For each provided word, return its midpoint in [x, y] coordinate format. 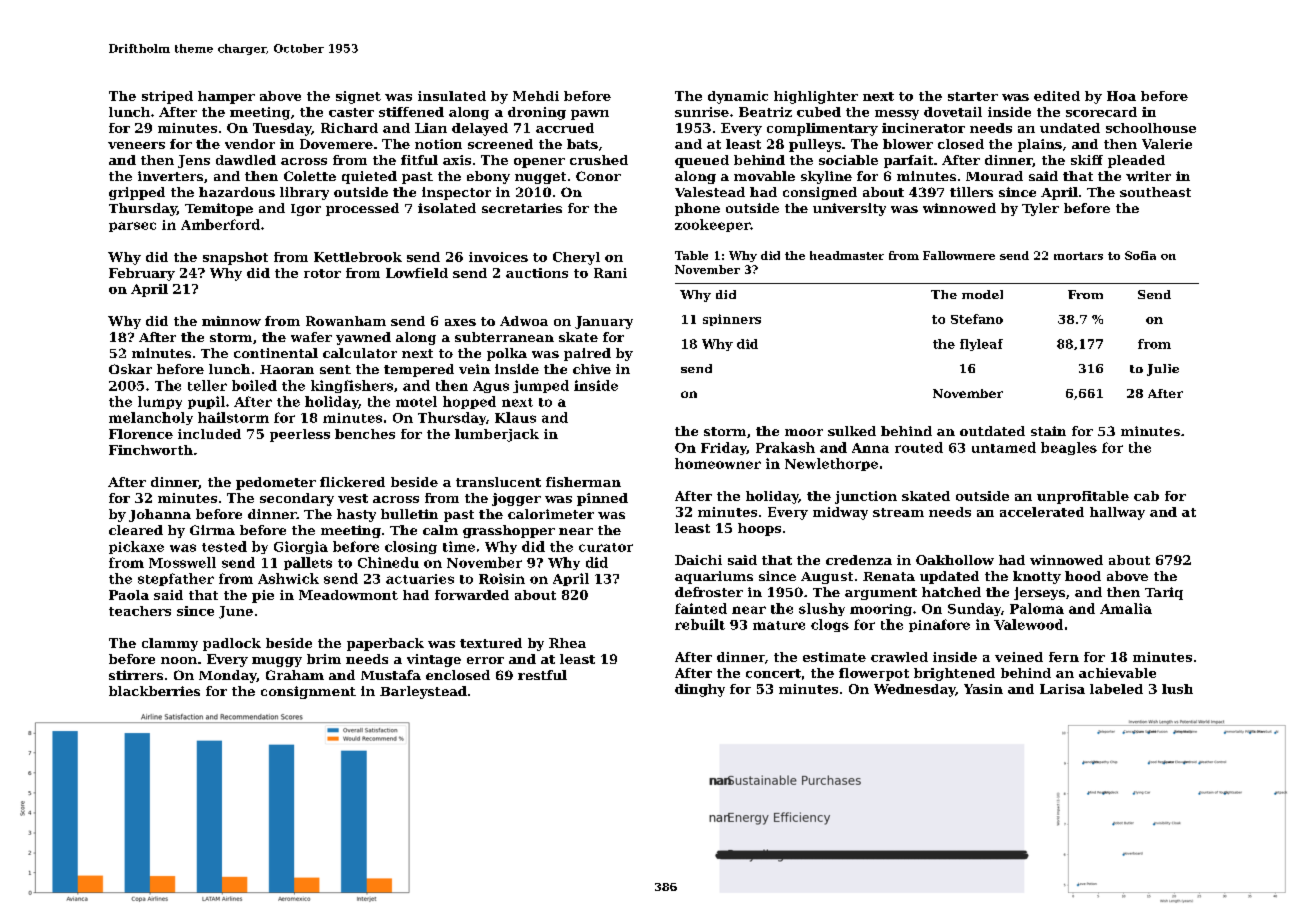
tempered [419, 370]
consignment [308, 692]
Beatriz [765, 112]
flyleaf [981, 345]
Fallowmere [959, 255]
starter [973, 96]
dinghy [700, 690]
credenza [859, 560]
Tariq [1164, 593]
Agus [491, 387]
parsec [132, 227]
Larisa [1062, 689]
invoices [498, 257]
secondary [297, 499]
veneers [136, 145]
